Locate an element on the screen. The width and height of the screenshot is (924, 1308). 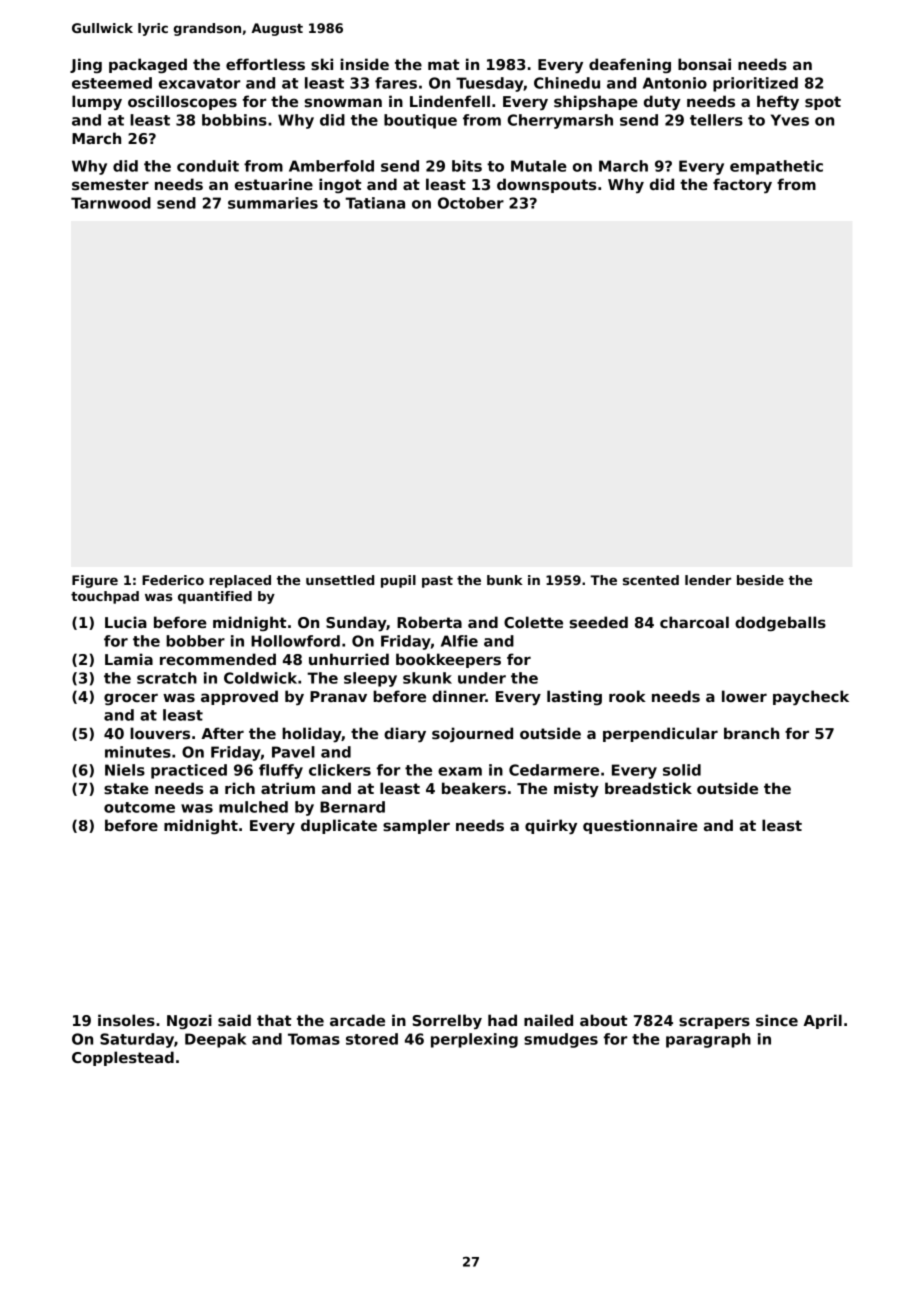
Ngozi is located at coordinates (189, 1021).
